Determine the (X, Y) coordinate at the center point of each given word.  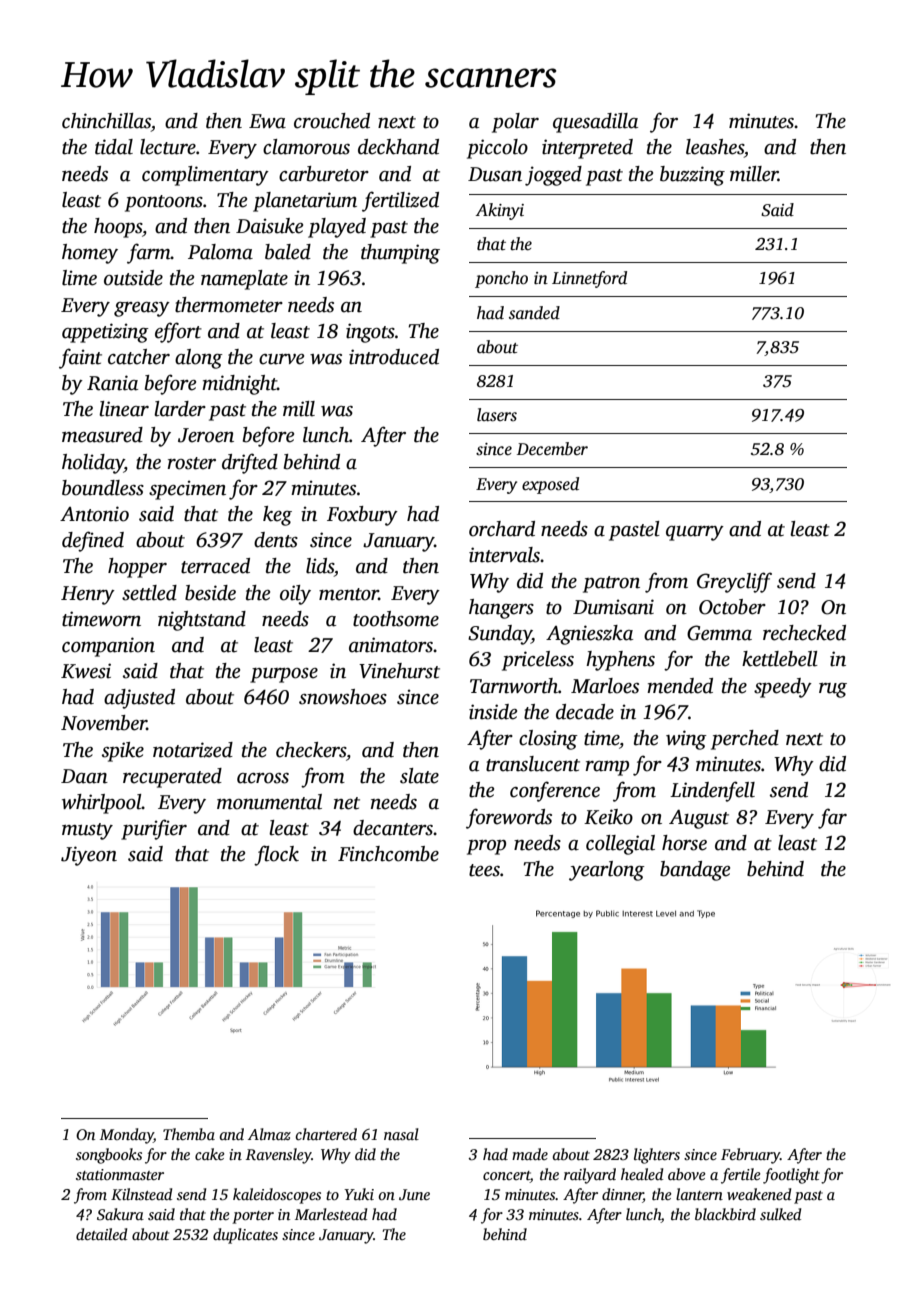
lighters (657, 1156)
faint (80, 358)
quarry (695, 533)
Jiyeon (89, 856)
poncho (501, 279)
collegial (620, 845)
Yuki (359, 1194)
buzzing (692, 176)
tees (484, 870)
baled (288, 252)
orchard (502, 529)
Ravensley (279, 1156)
